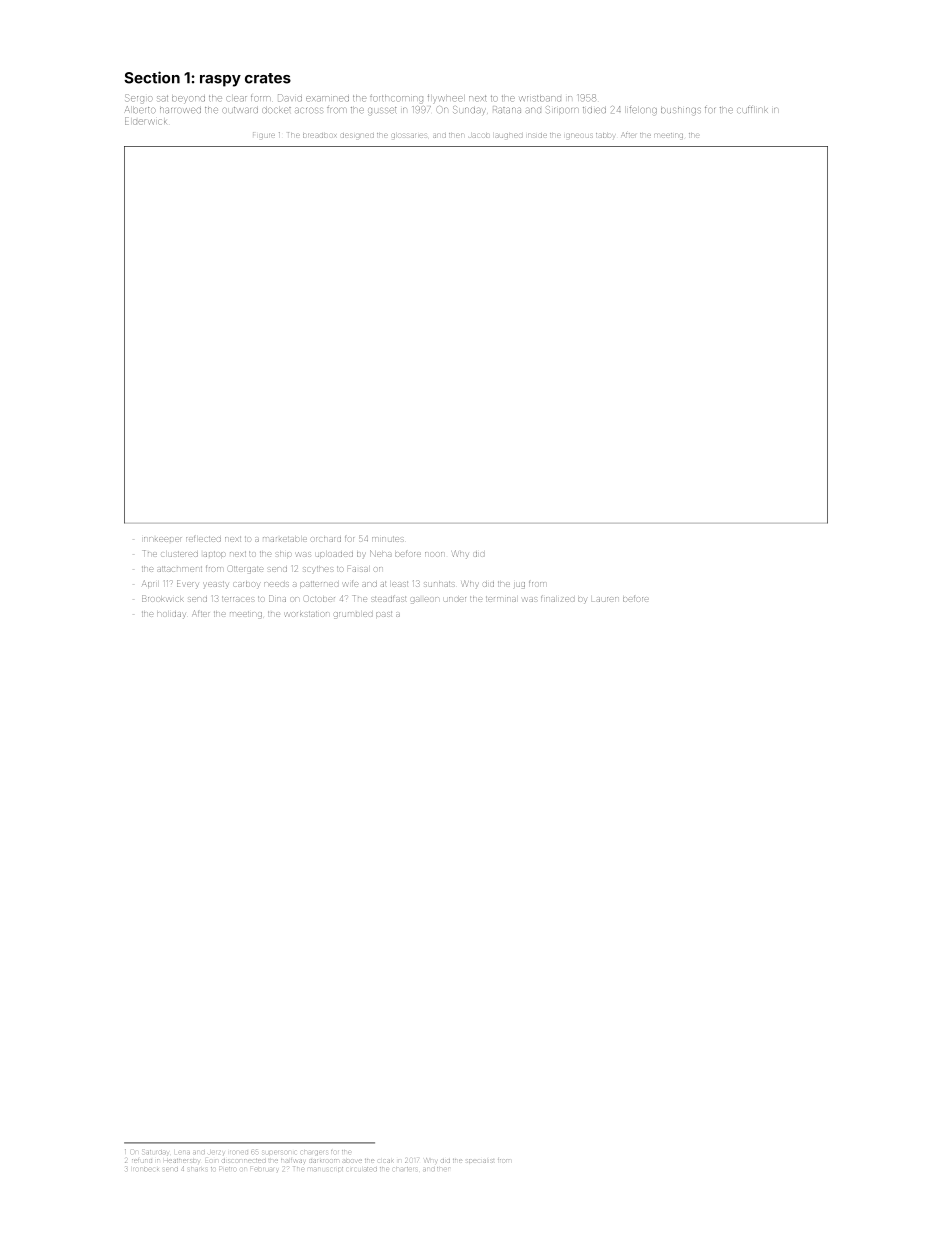  Describe the element at coordinates (455, 599) in the page. I see `under` at that location.
